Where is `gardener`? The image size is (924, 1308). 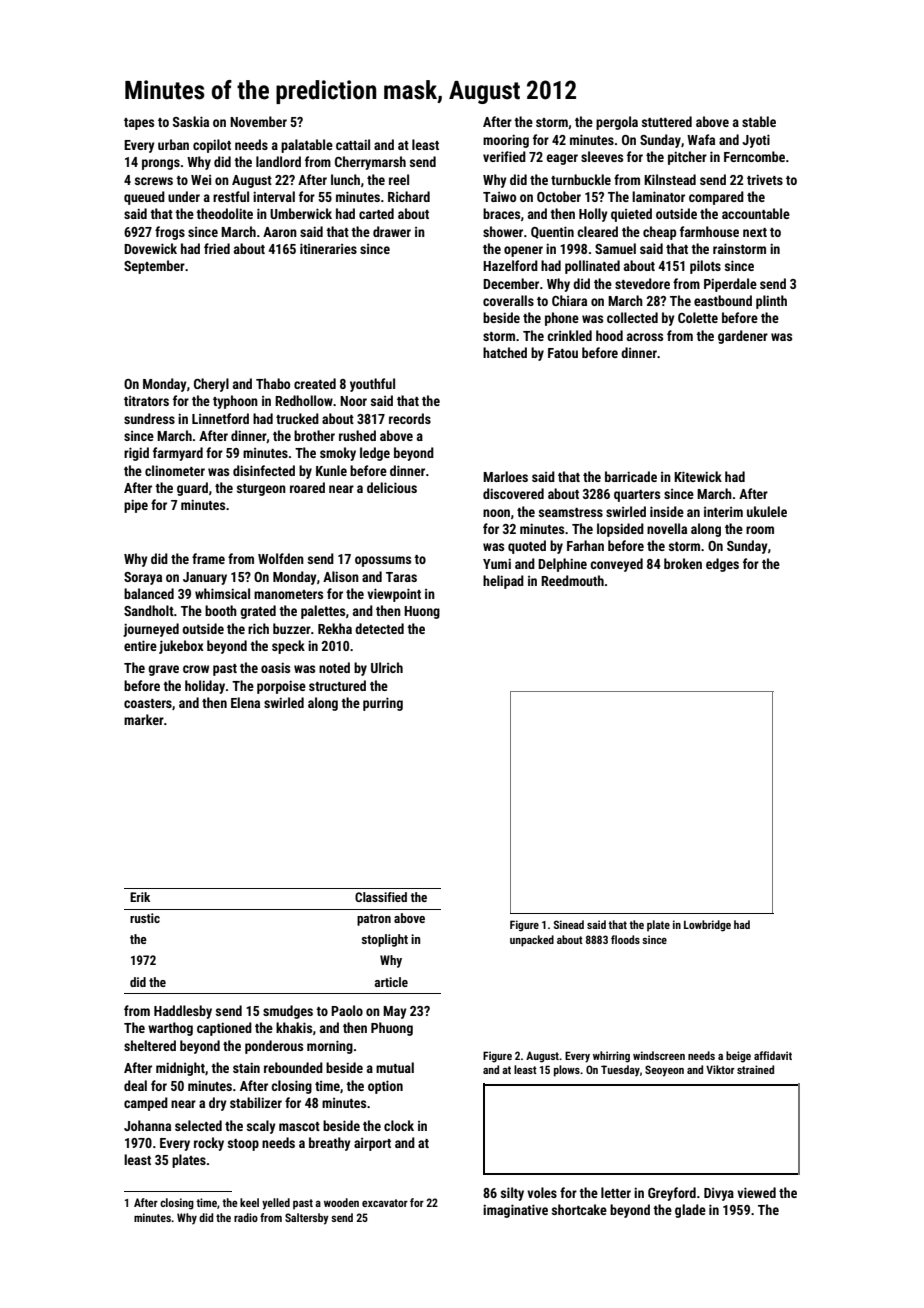
gardener is located at coordinates (743, 337).
